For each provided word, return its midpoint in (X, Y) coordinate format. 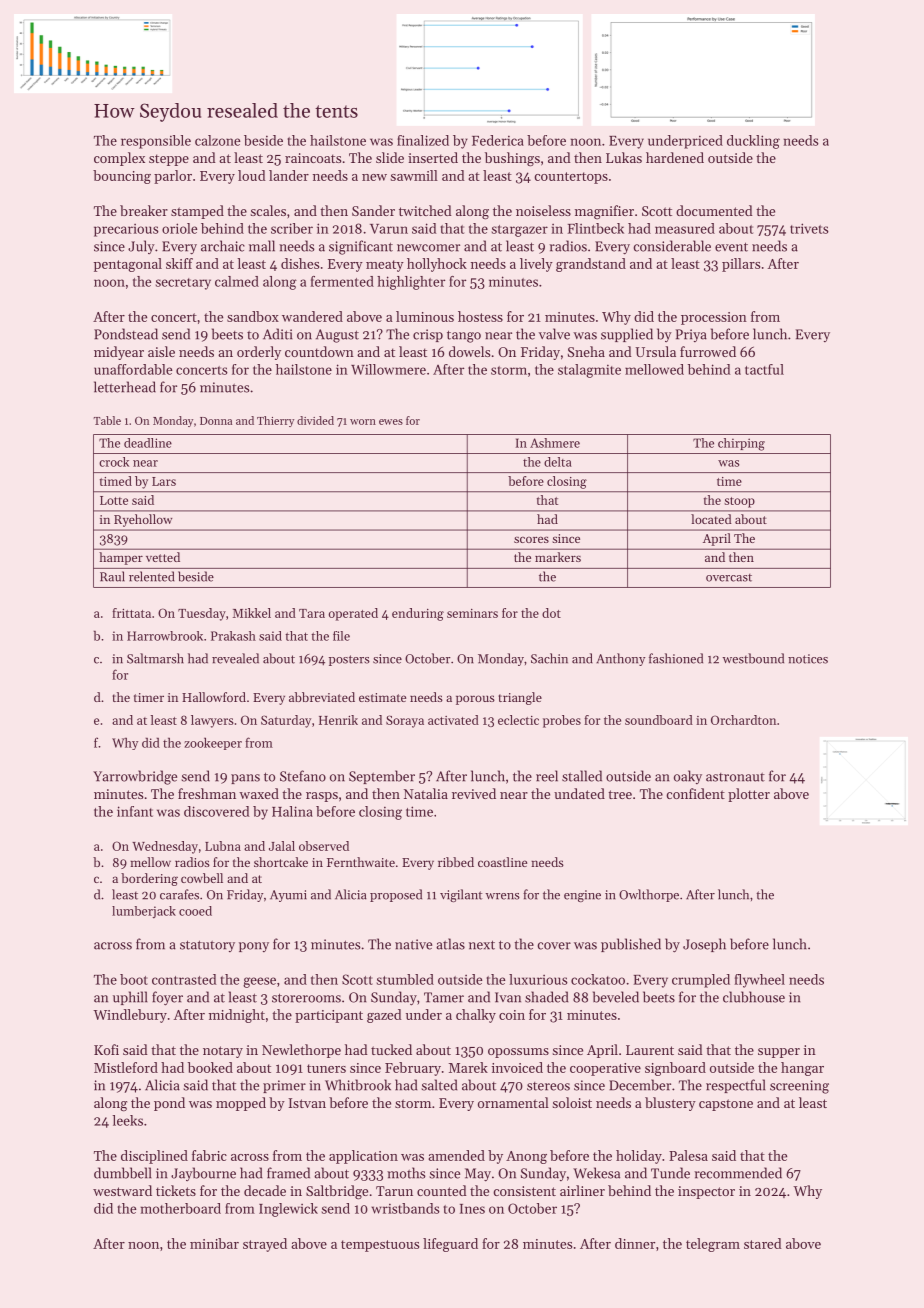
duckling (753, 142)
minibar (214, 1243)
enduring (418, 614)
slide (390, 157)
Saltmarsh (155, 658)
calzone (217, 140)
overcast (729, 578)
